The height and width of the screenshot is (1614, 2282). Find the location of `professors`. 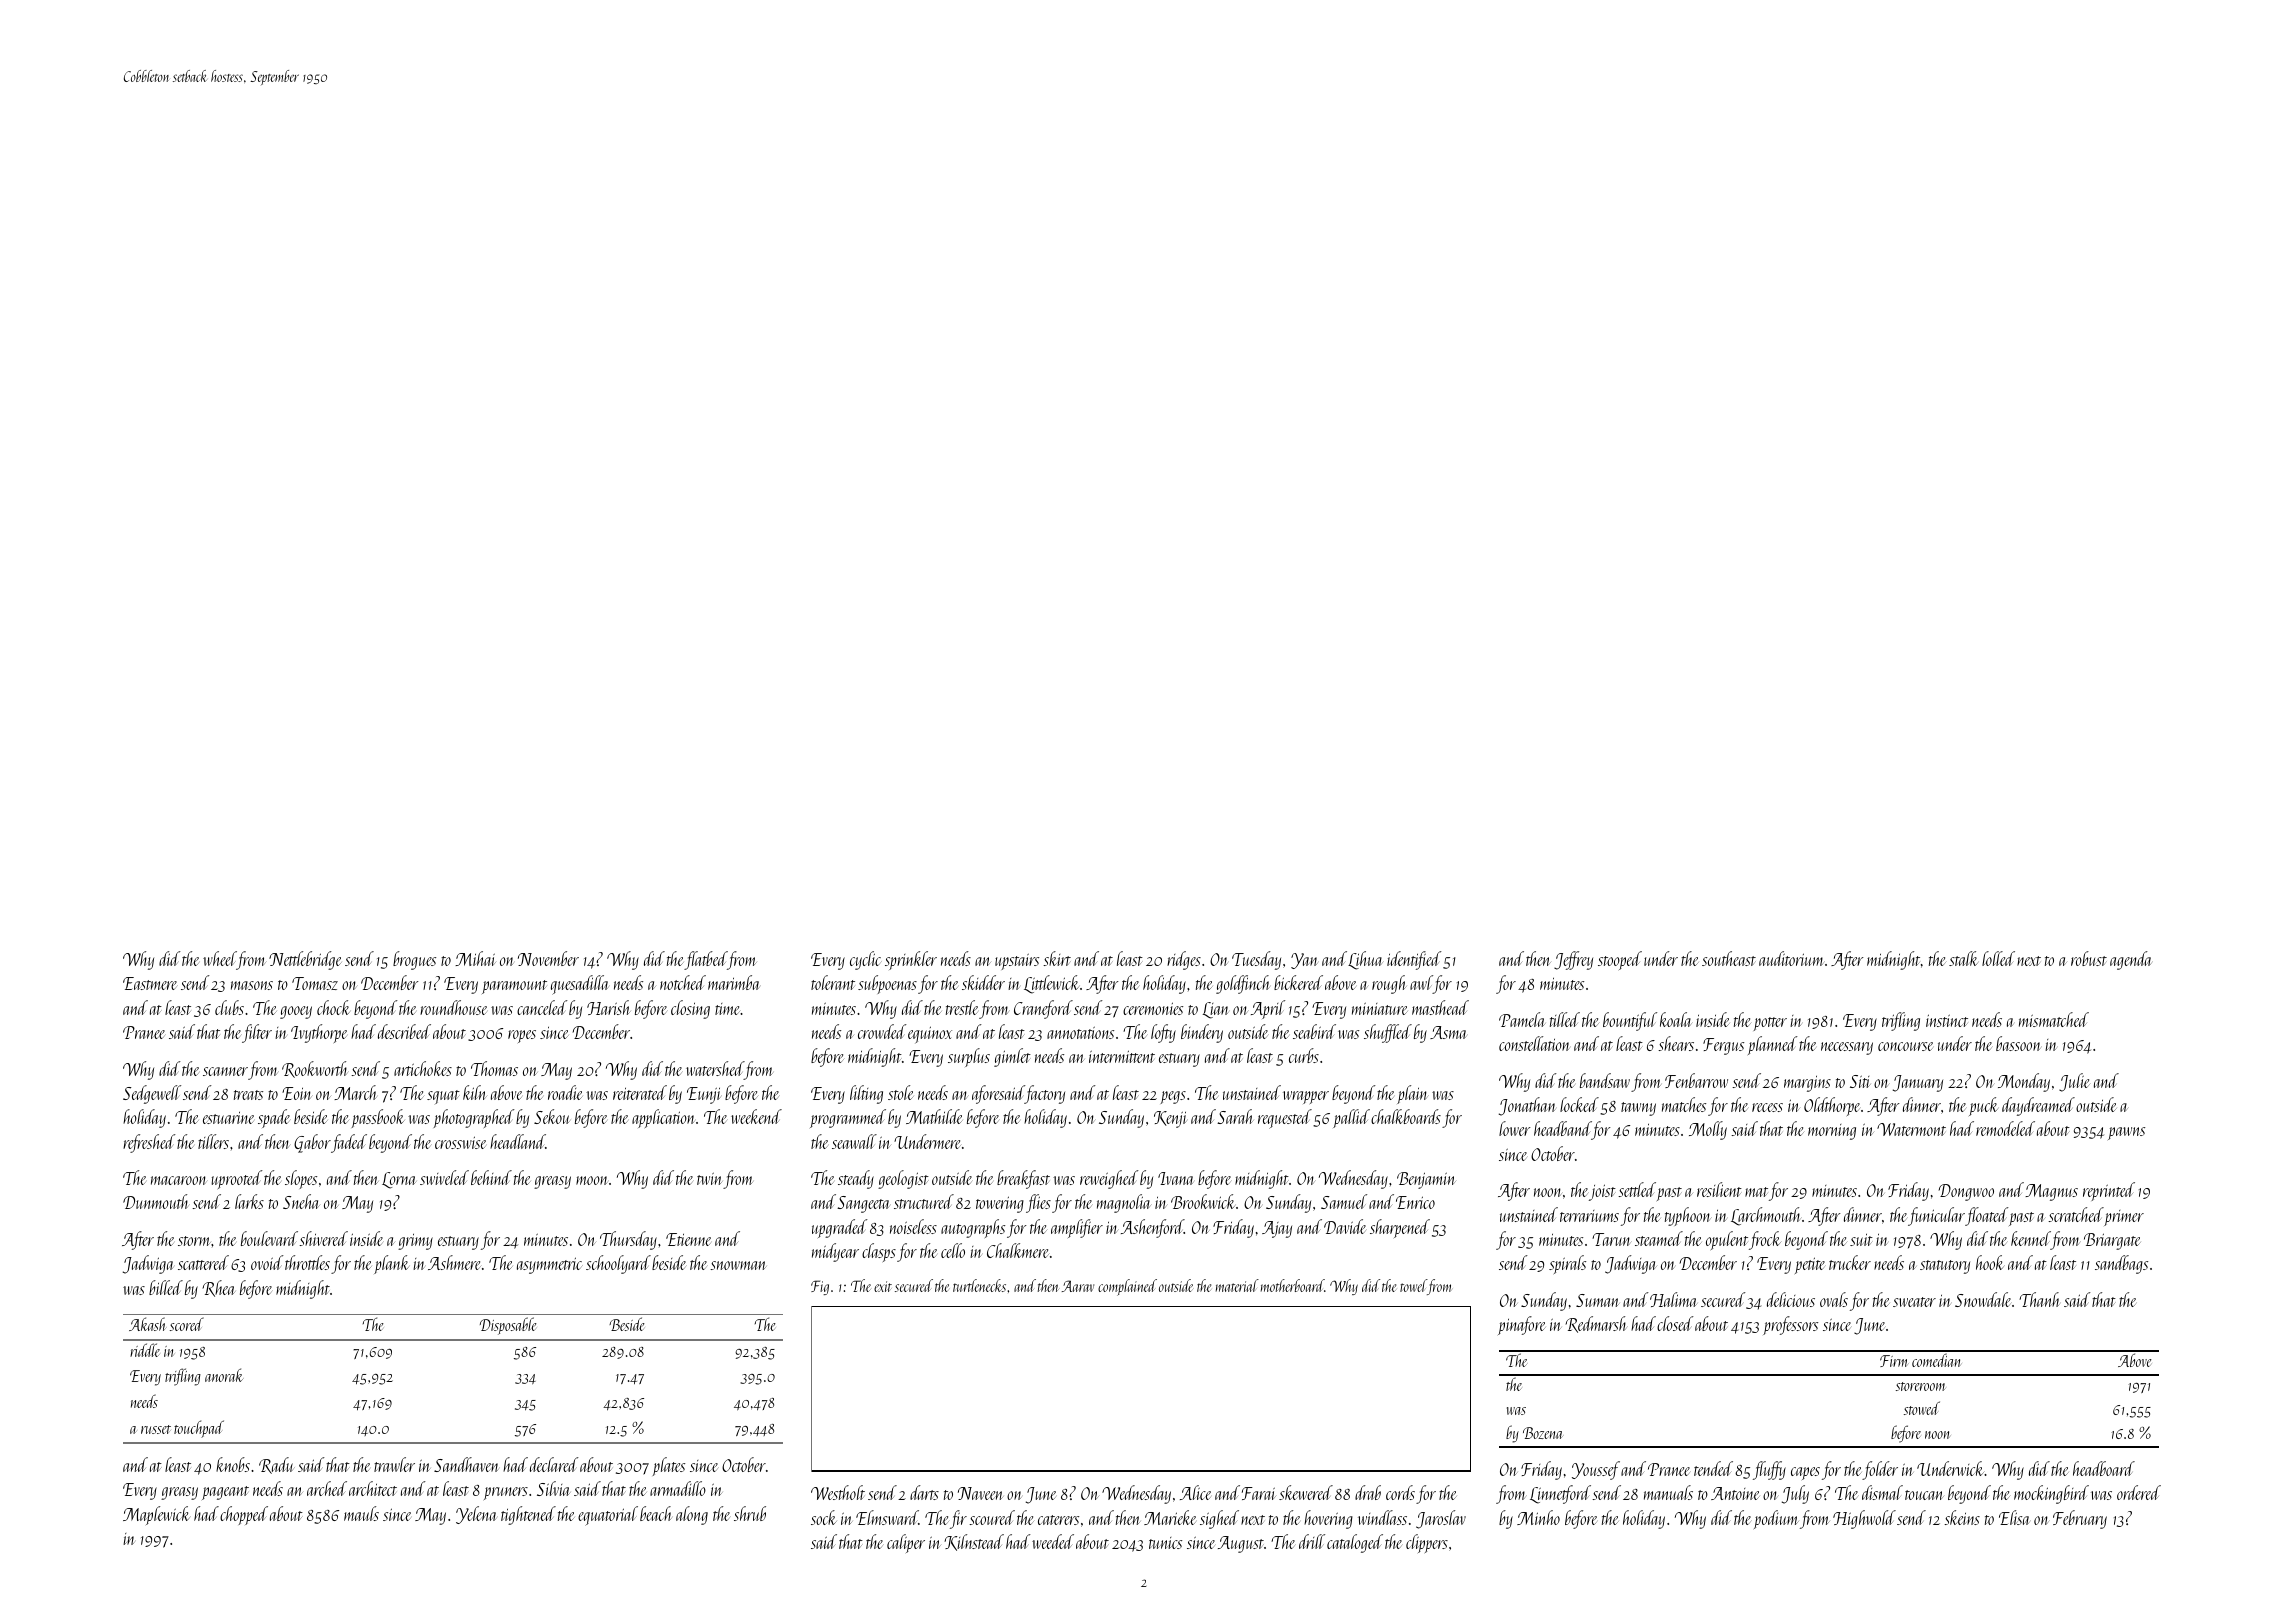

professors is located at coordinates (1790, 1325).
